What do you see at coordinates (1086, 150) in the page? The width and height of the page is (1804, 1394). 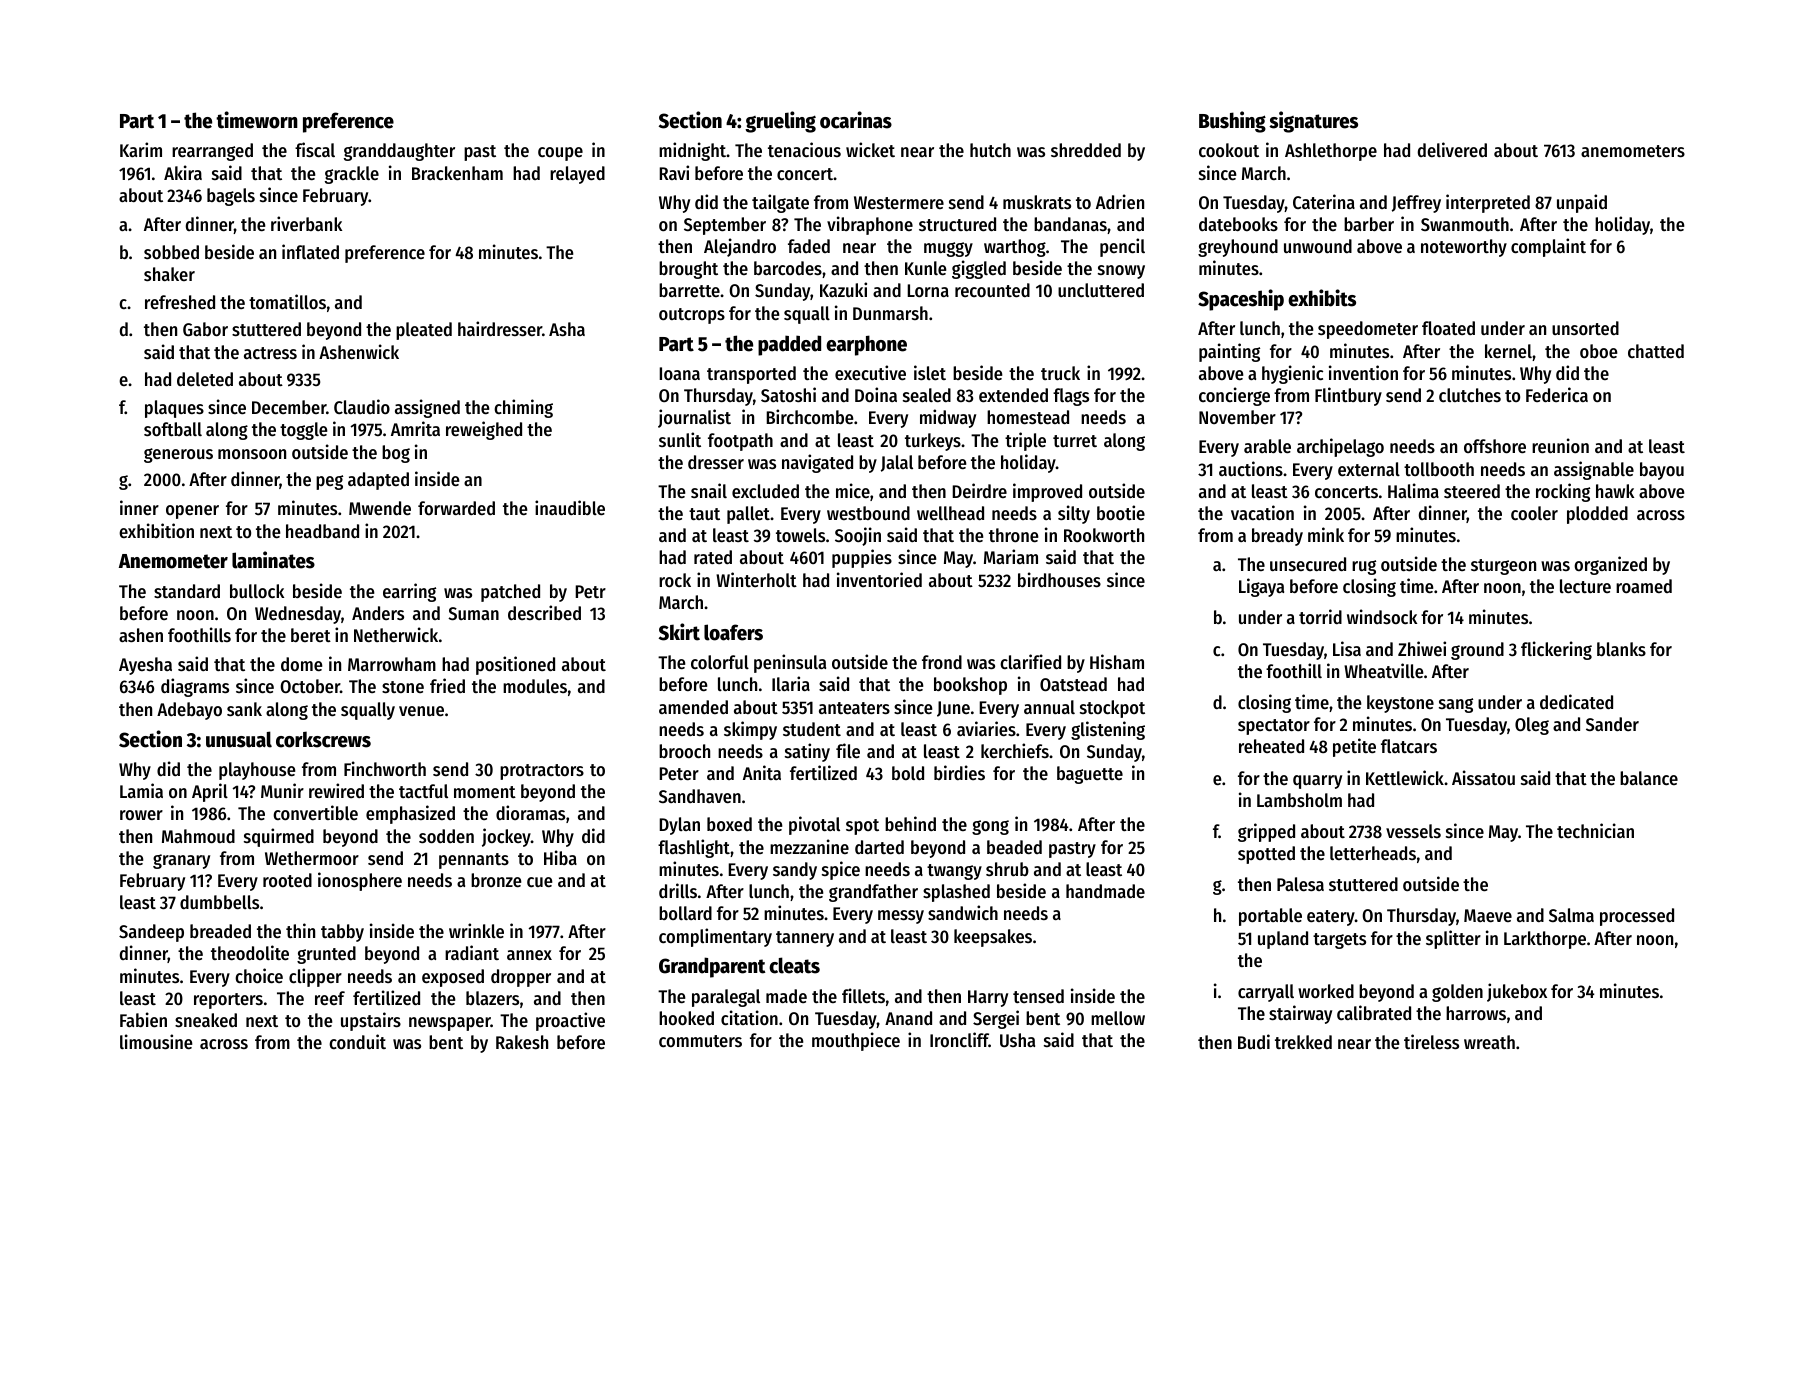 I see `shredded` at bounding box center [1086, 150].
